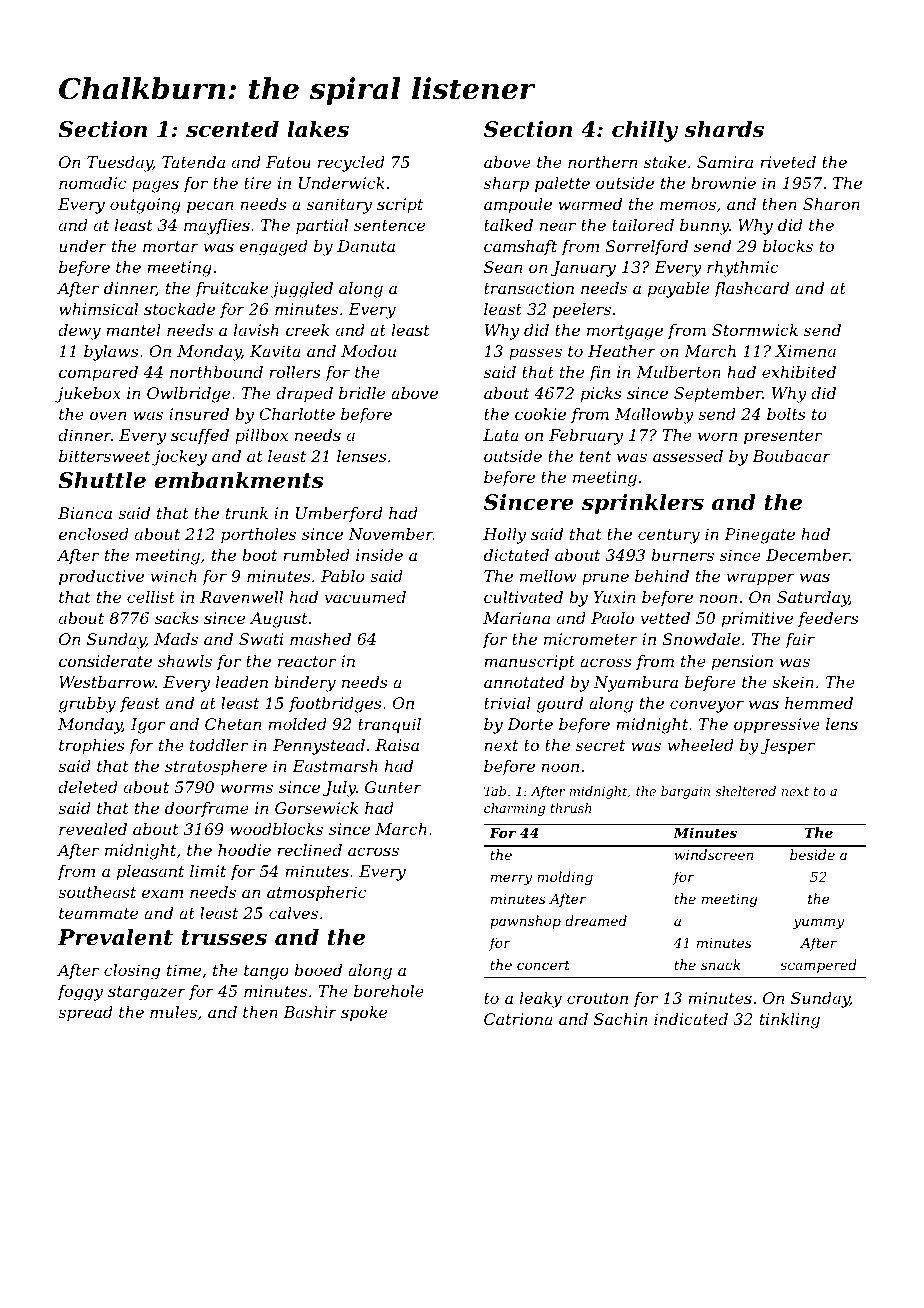  What do you see at coordinates (525, 922) in the page?
I see `pawnshop` at bounding box center [525, 922].
